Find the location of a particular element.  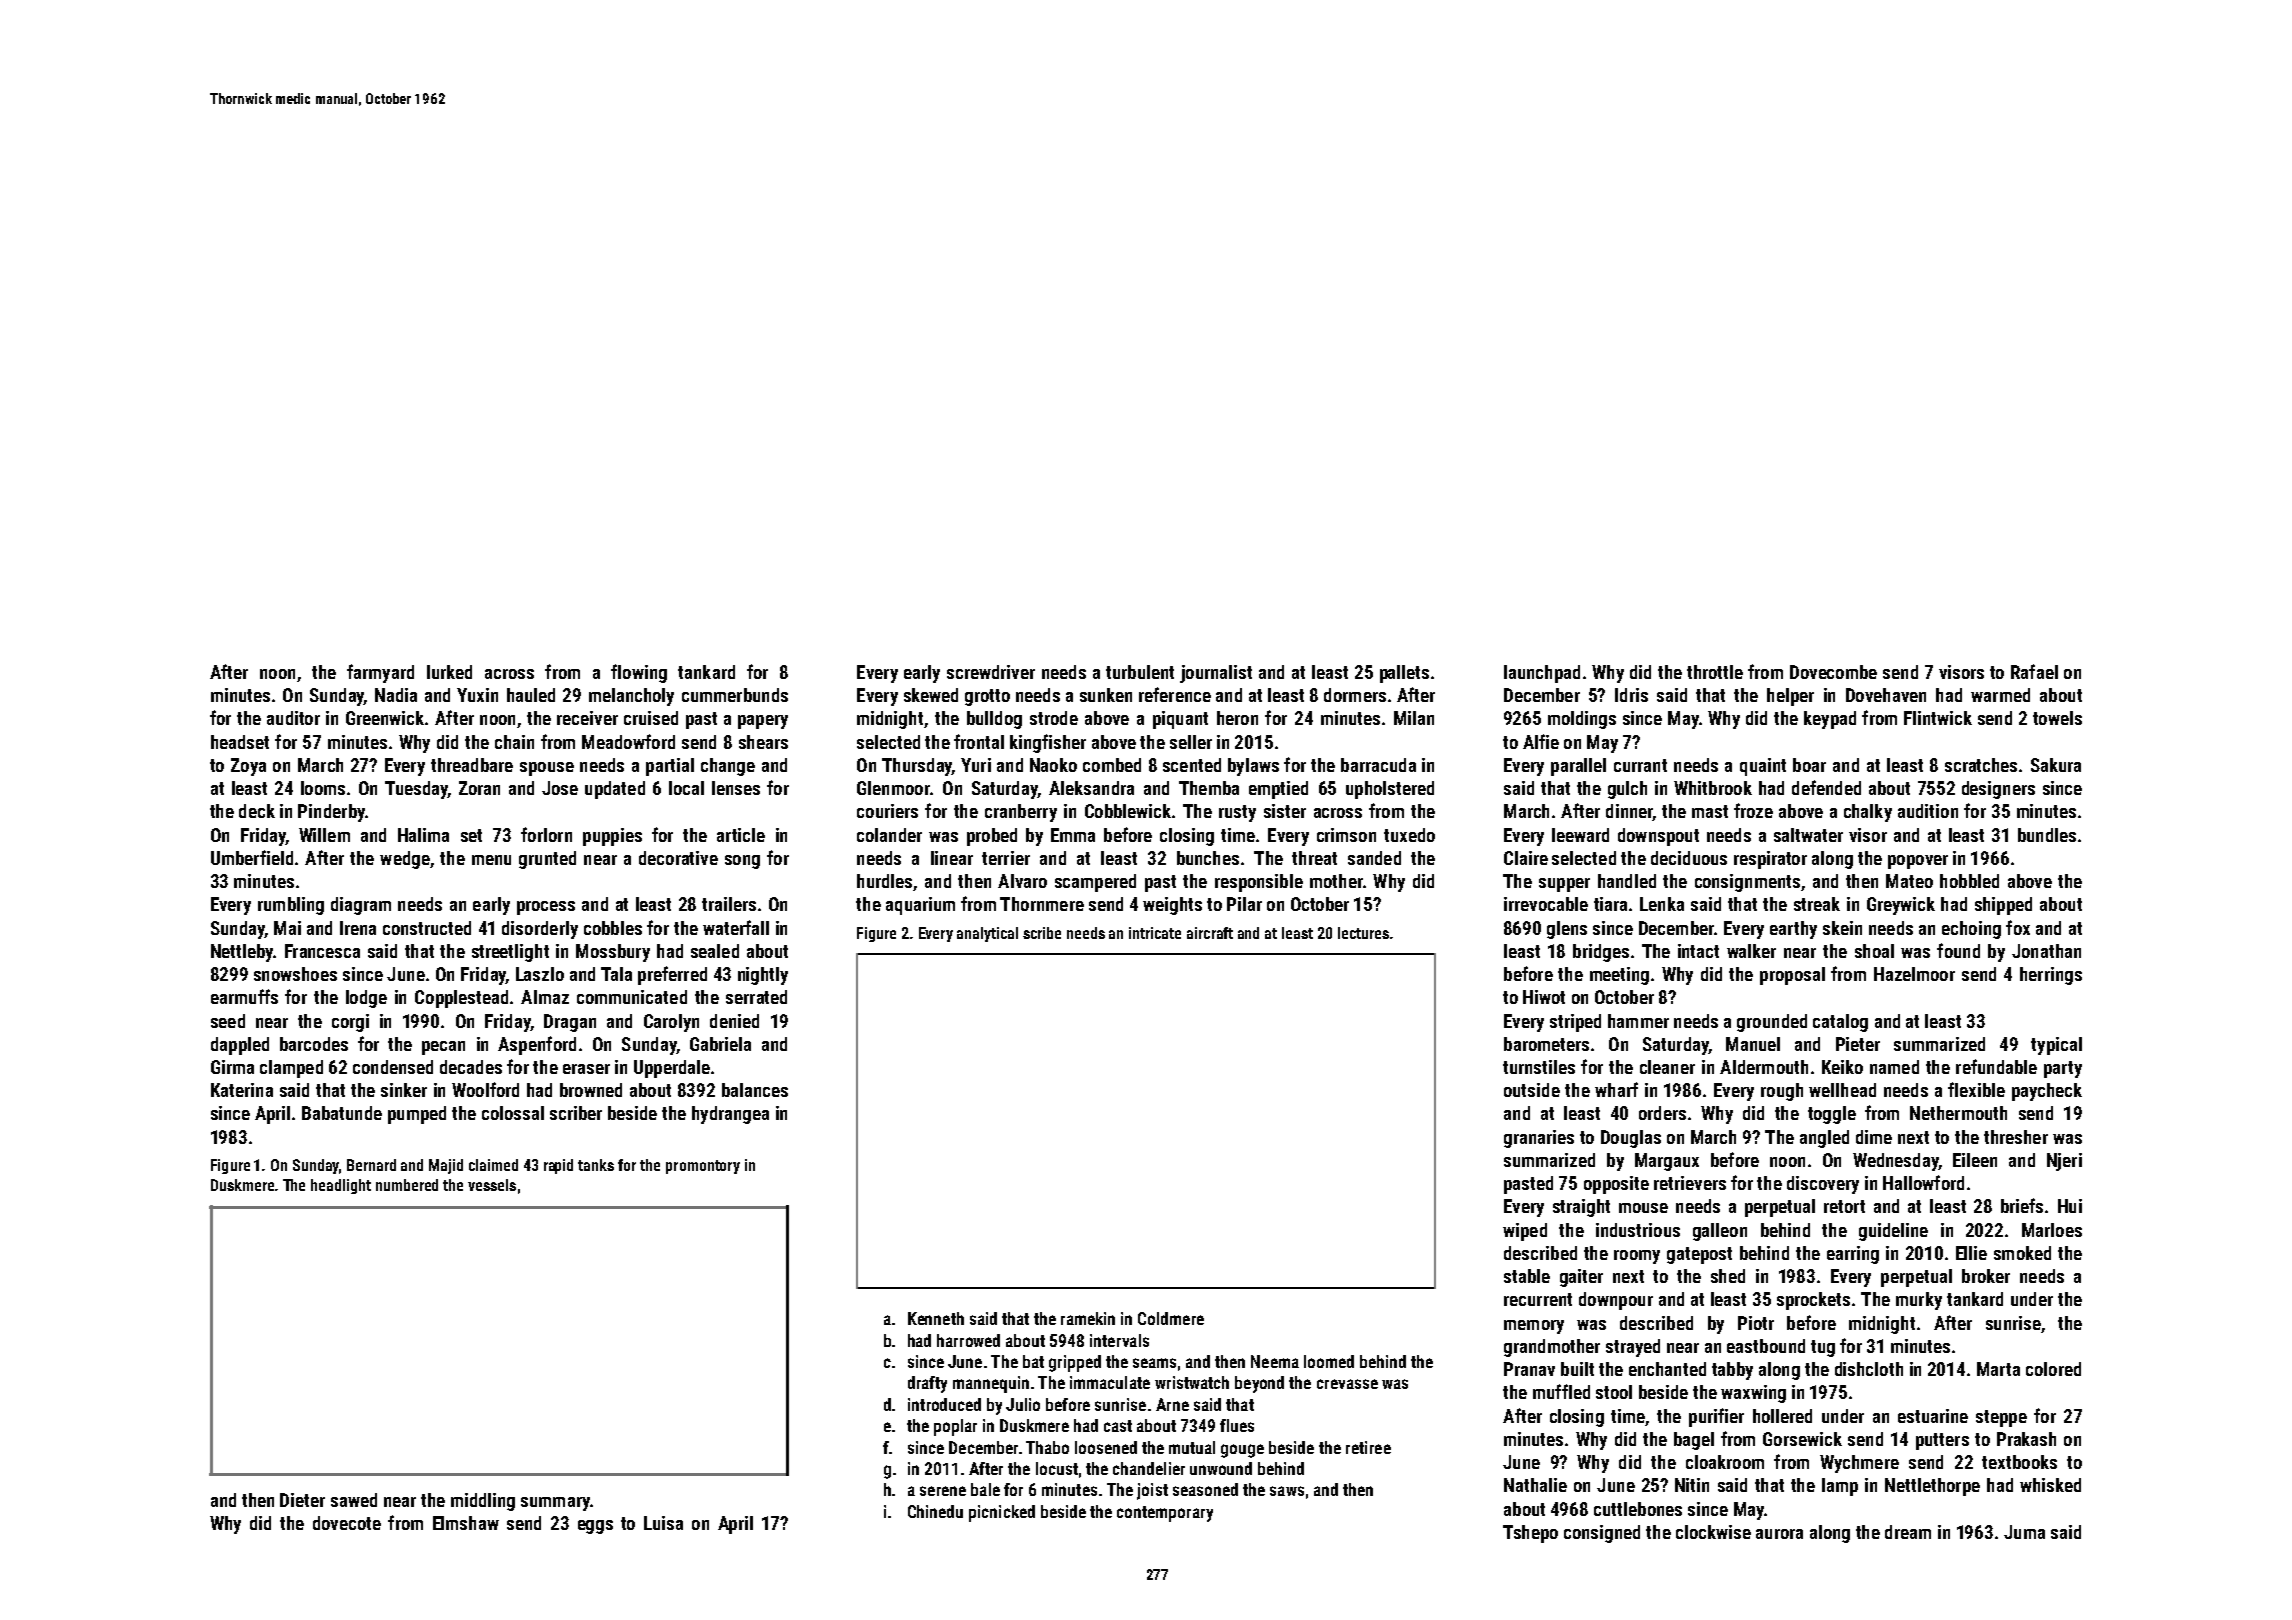

cummerbunds is located at coordinates (735, 695).
